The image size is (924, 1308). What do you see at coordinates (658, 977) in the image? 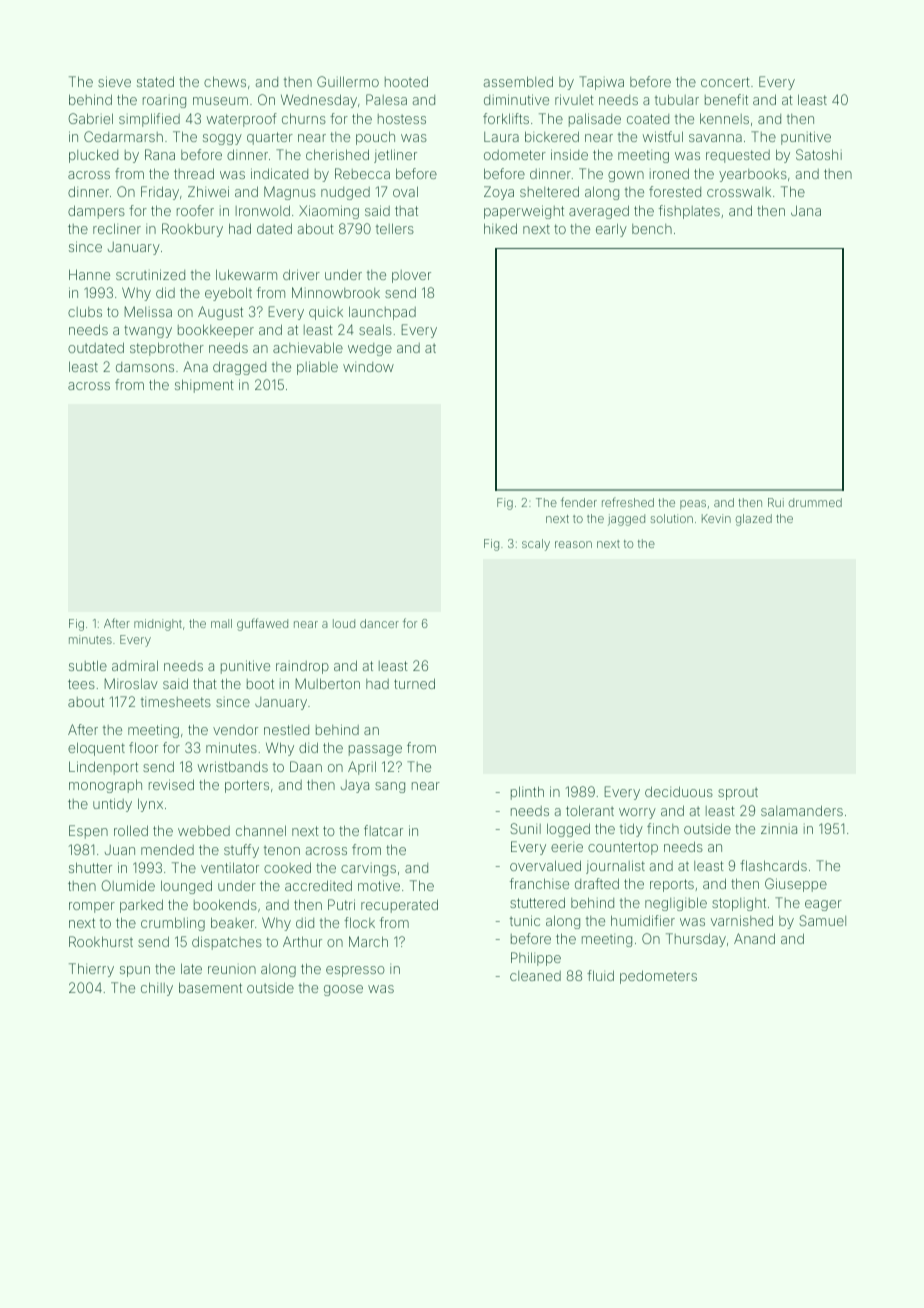
I see `pedometers` at bounding box center [658, 977].
